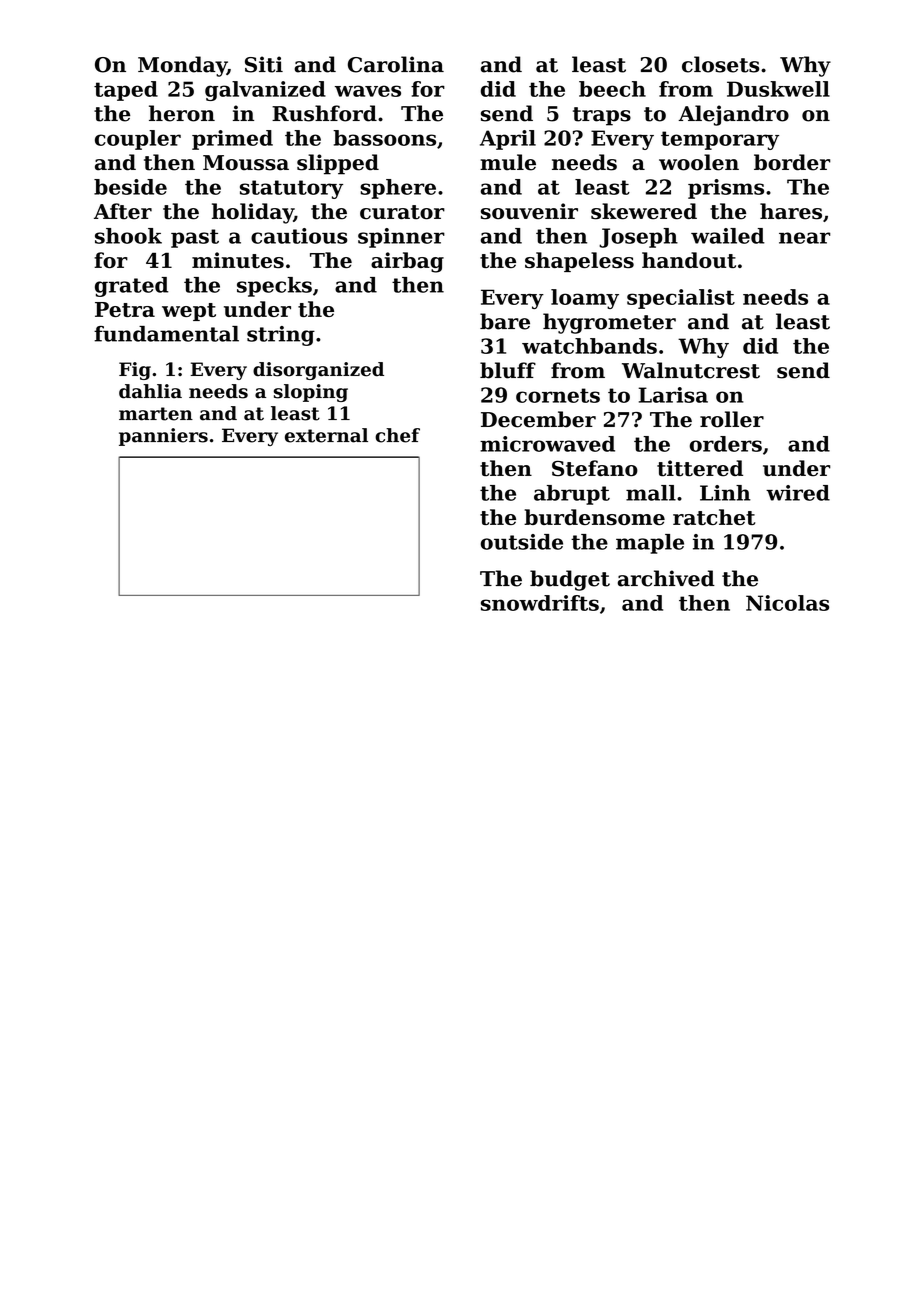  Describe the element at coordinates (281, 336) in the screenshot. I see `string` at that location.
